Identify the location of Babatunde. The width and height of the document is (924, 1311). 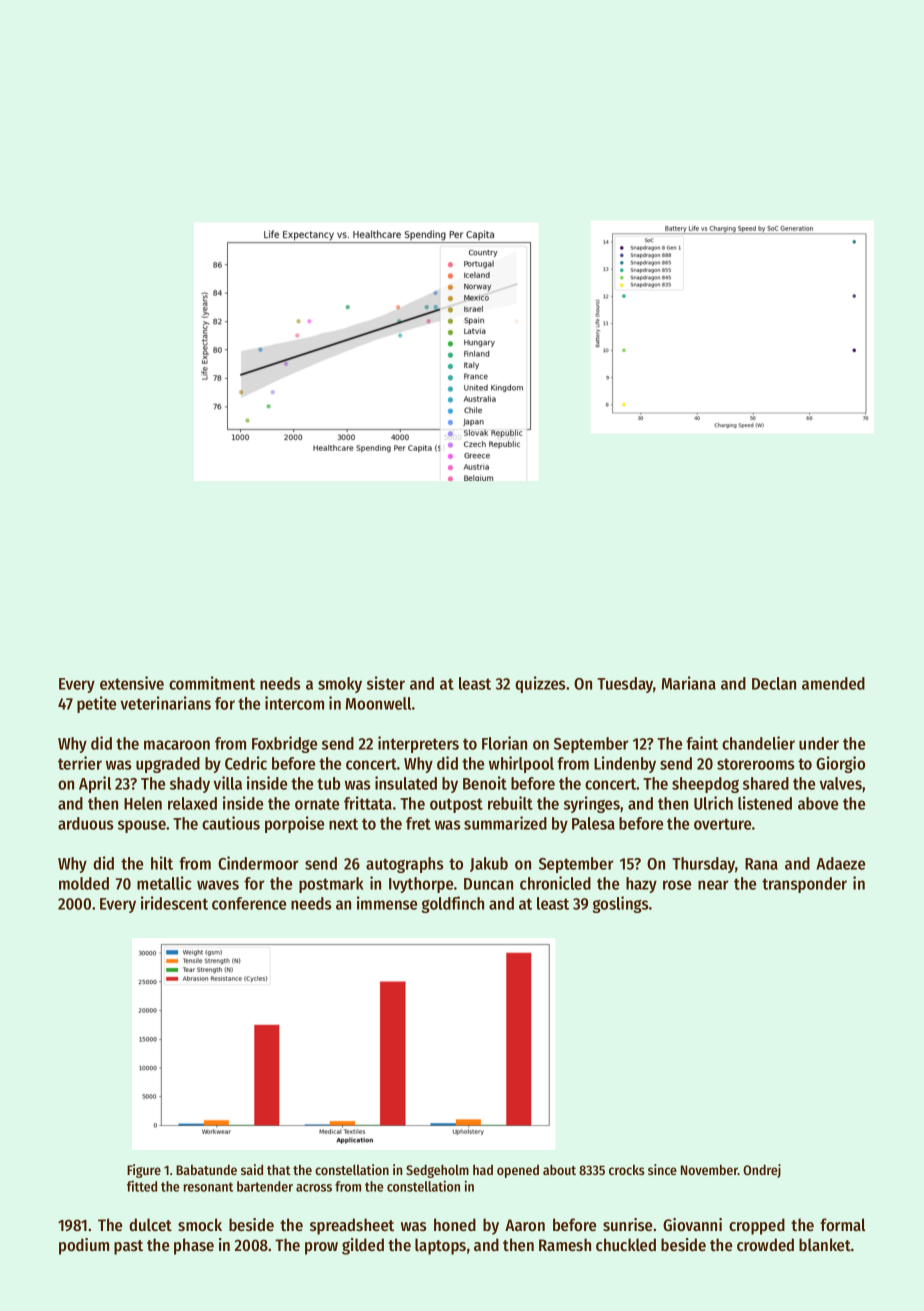
(206, 1169).
